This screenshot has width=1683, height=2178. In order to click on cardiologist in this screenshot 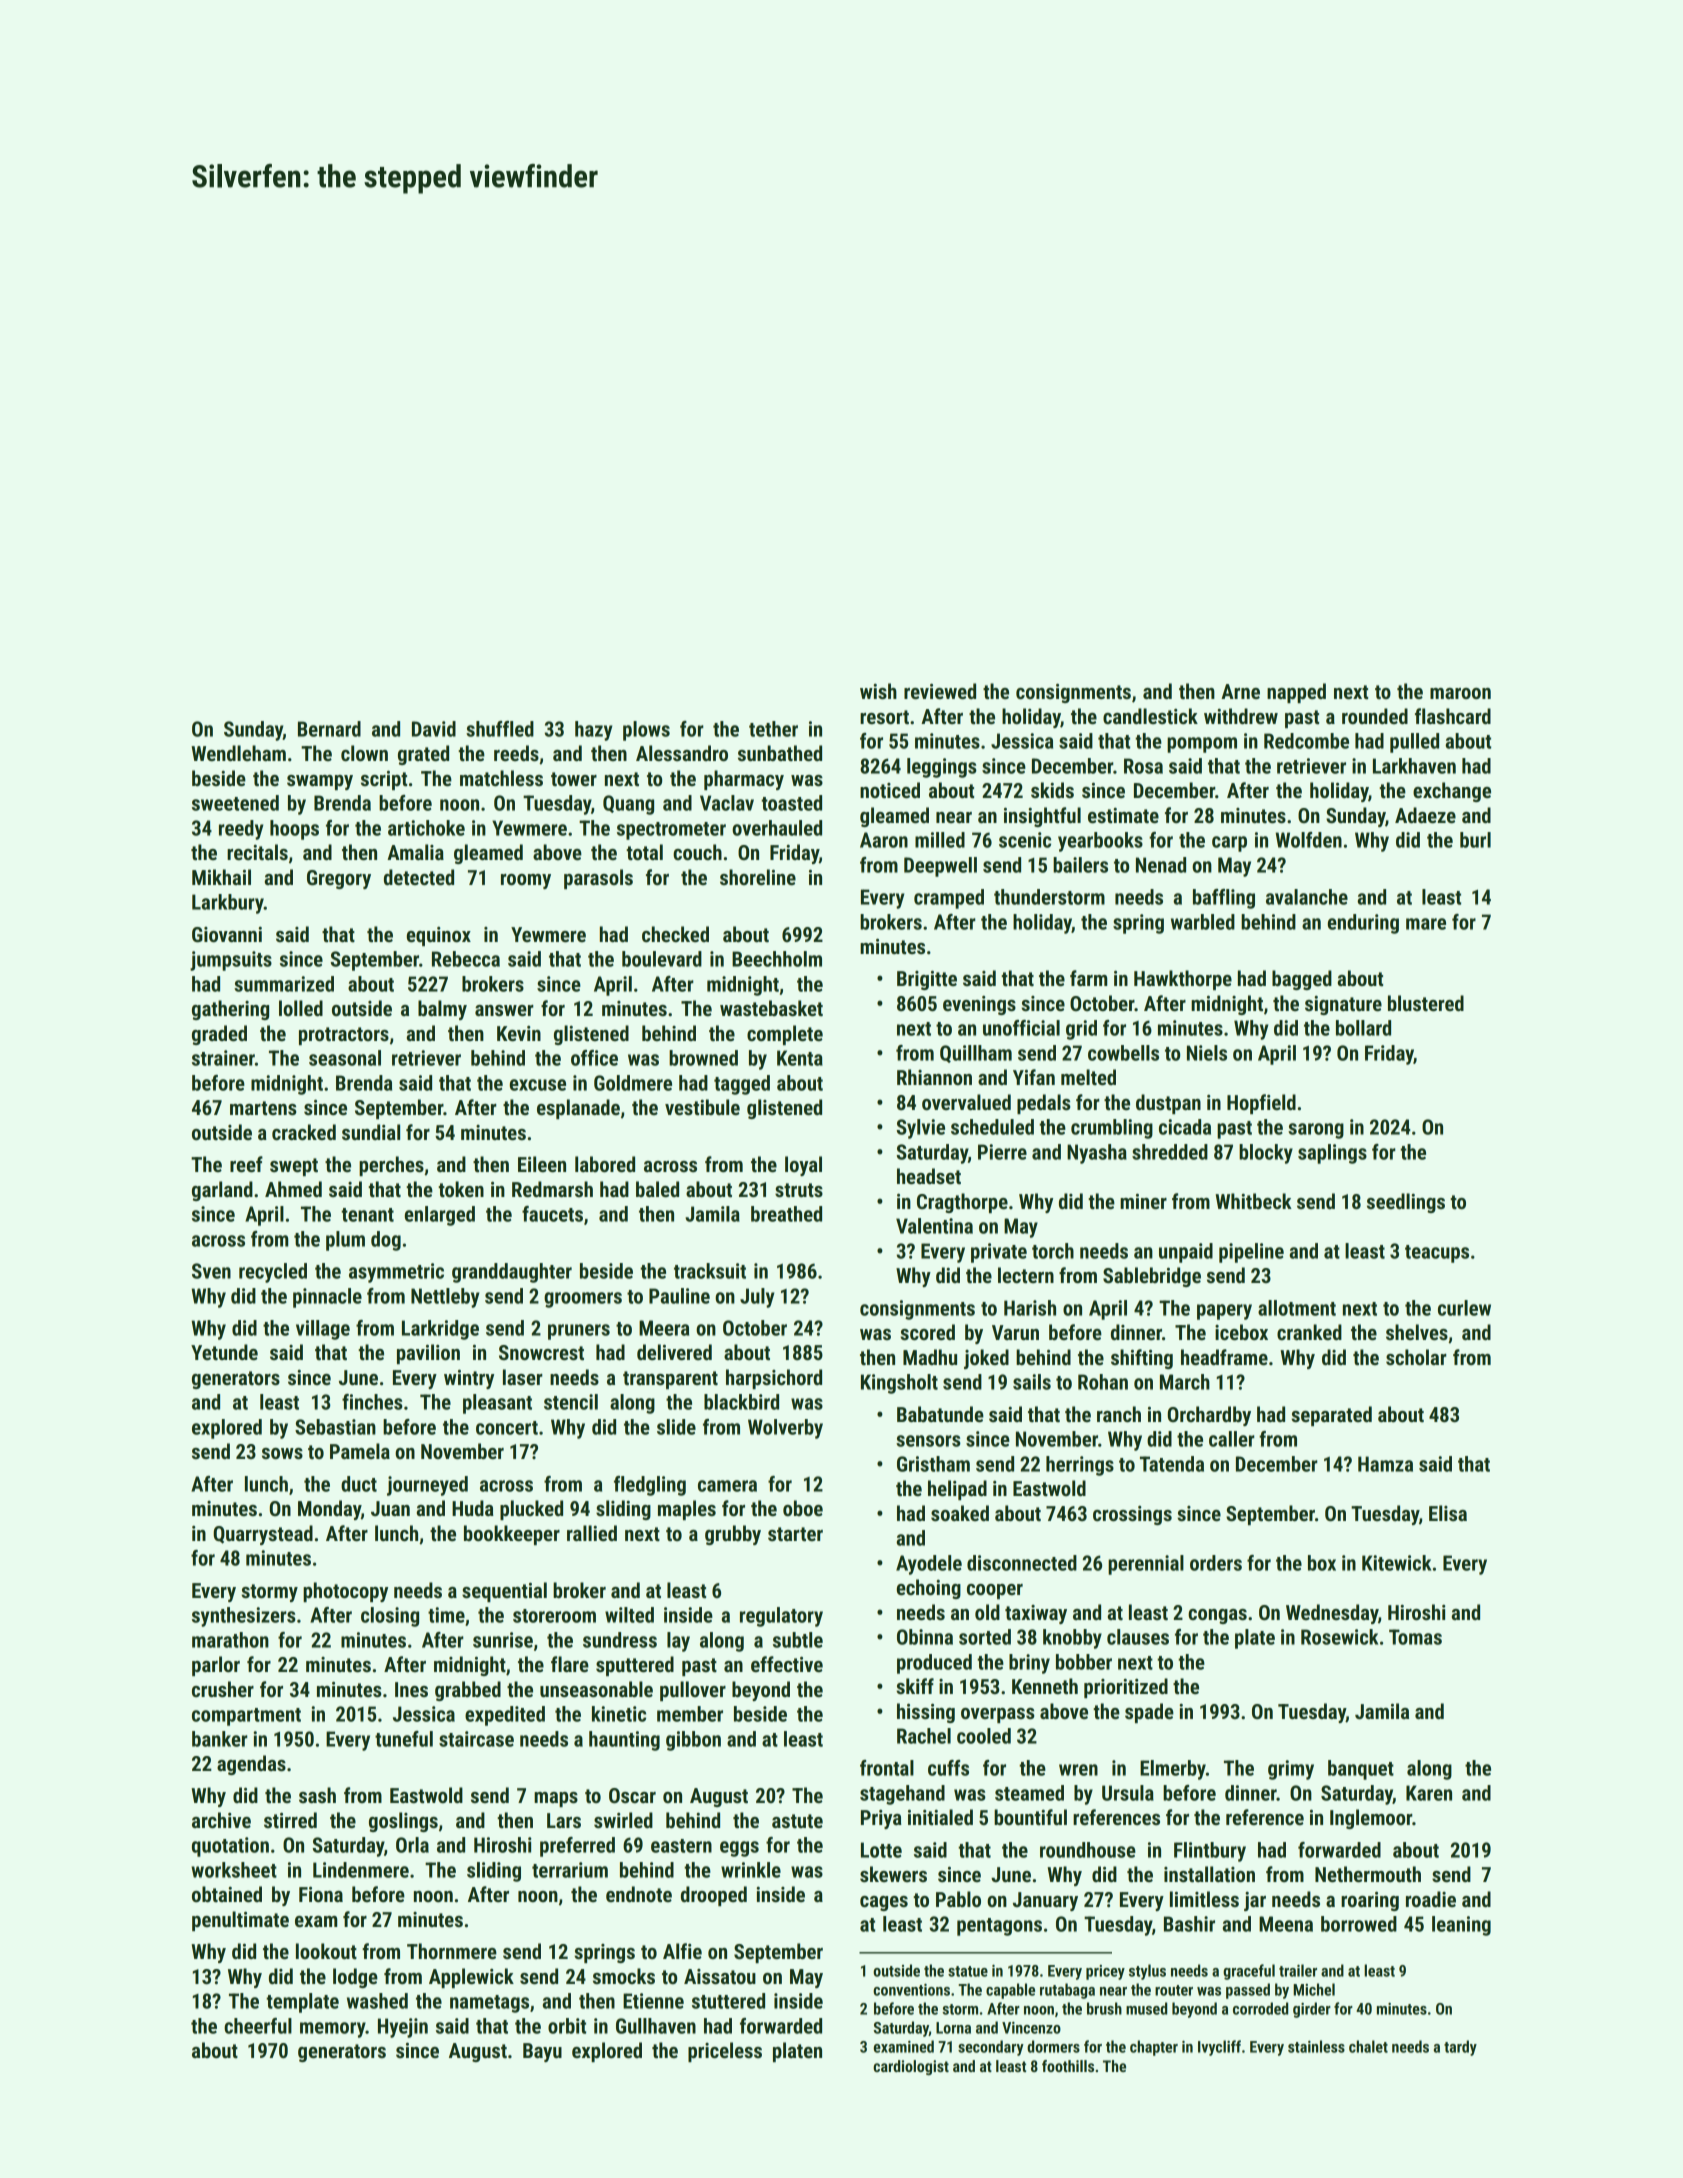, I will do `click(911, 2067)`.
